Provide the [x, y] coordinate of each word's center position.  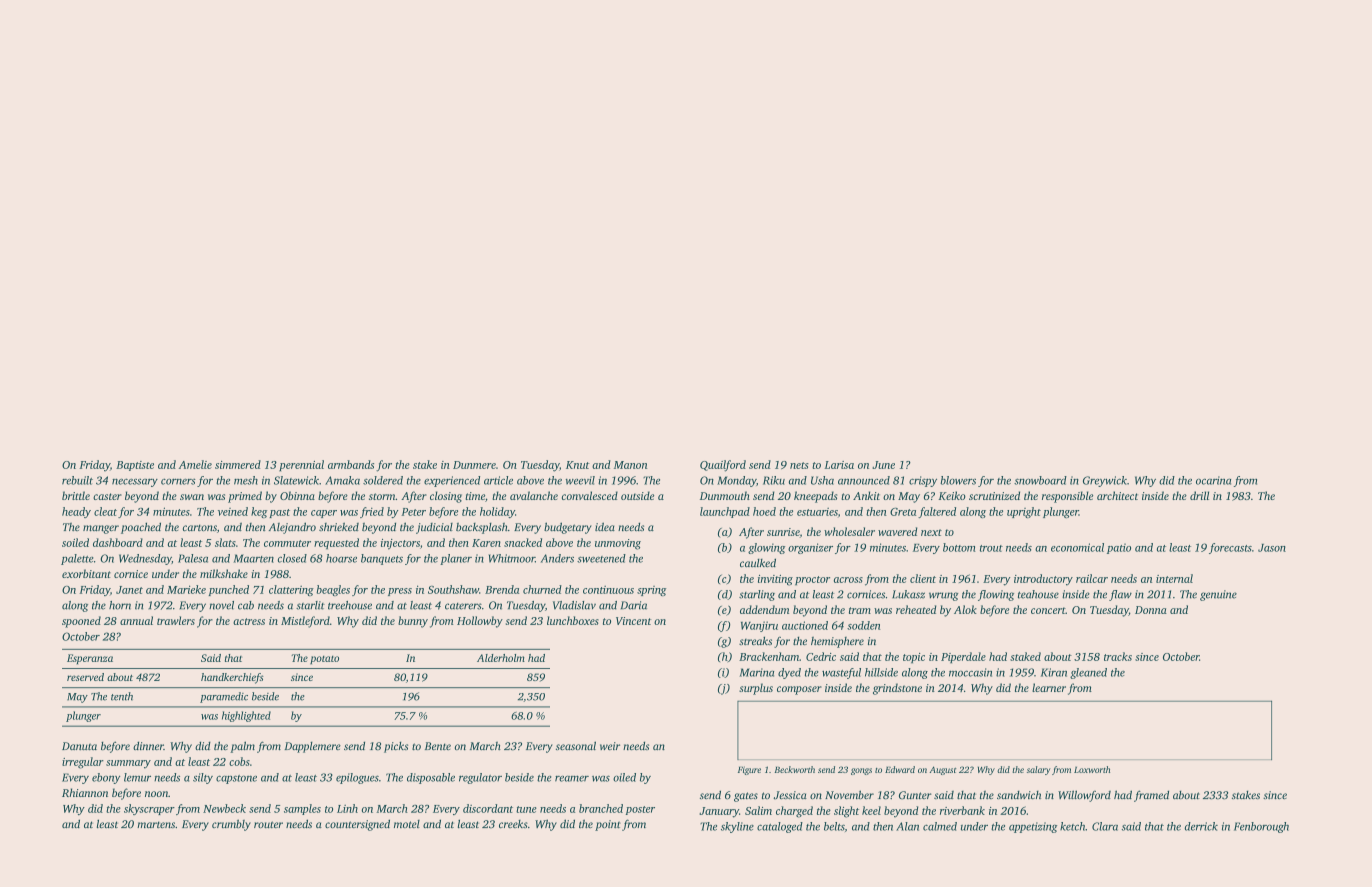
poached [141, 528]
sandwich [1019, 795]
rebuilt [77, 480]
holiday [497, 512]
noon [156, 794]
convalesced [590, 495]
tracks [1118, 656]
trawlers [176, 620]
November [849, 794]
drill [1199, 495]
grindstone [897, 689]
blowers [958, 480]
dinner [148, 745]
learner [1049, 687]
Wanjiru [759, 626]
